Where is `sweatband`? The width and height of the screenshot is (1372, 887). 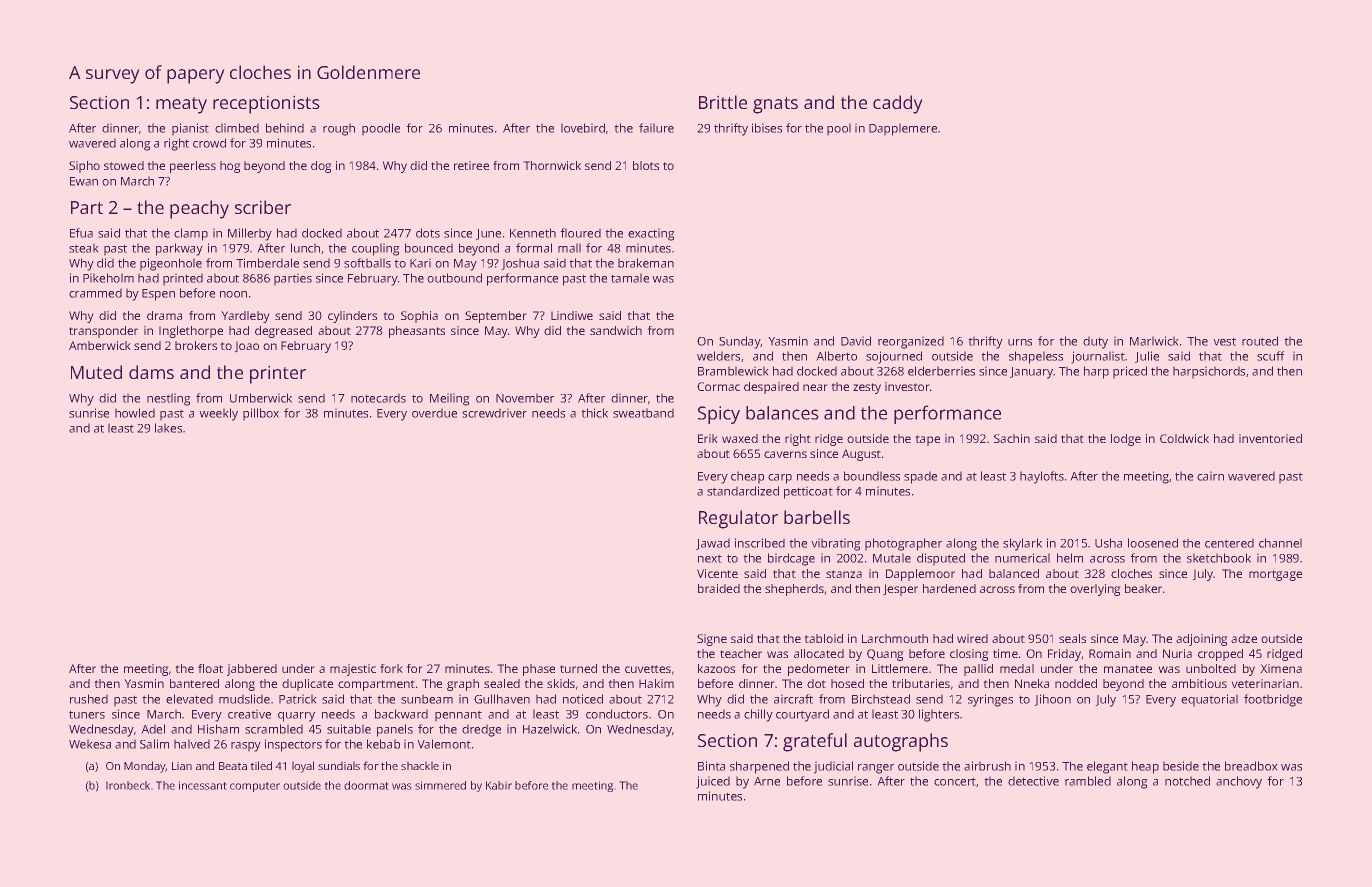 sweatband is located at coordinates (643, 413).
